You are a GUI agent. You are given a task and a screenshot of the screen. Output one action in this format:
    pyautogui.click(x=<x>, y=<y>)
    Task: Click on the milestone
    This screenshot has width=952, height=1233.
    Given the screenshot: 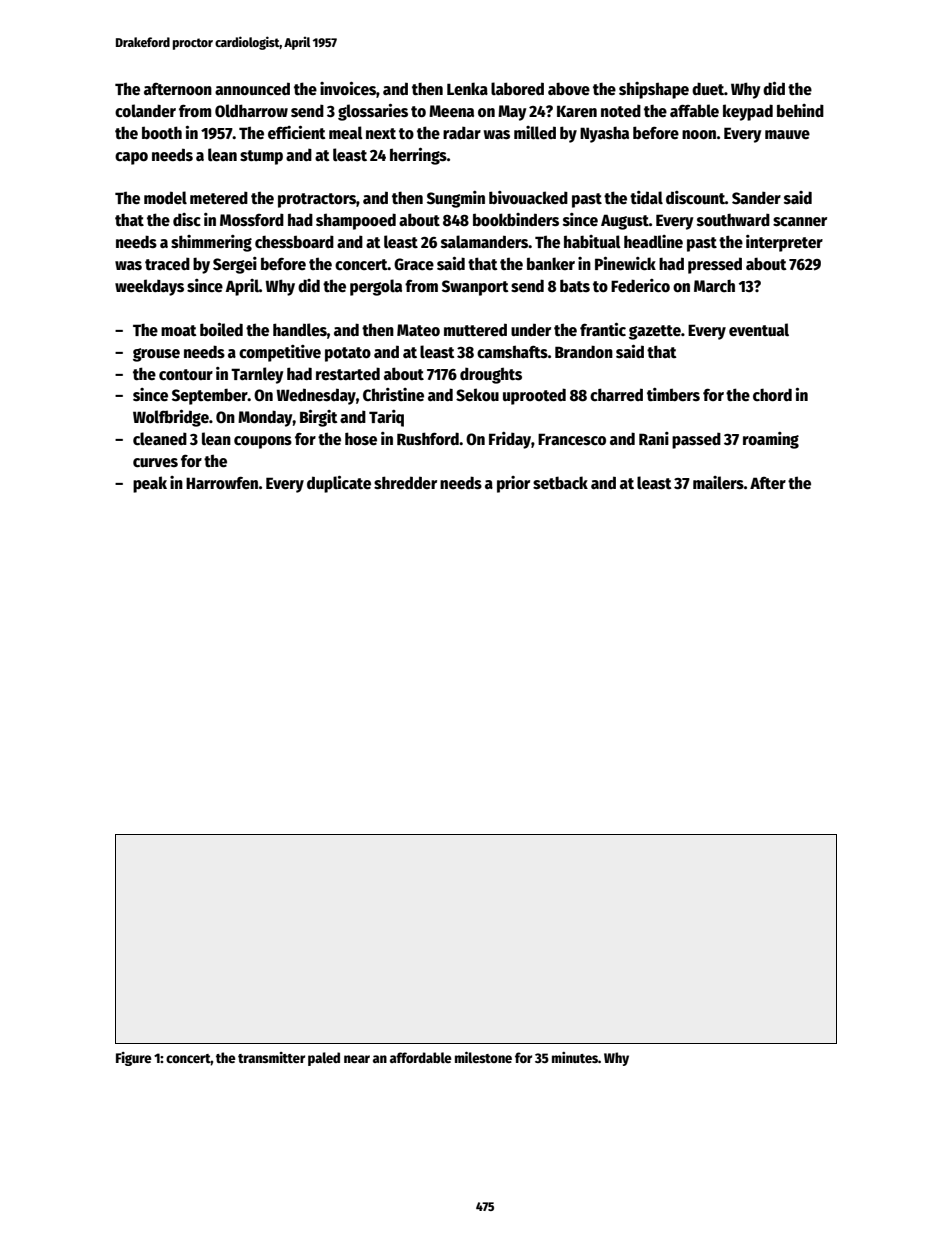 What is the action you would take?
    pyautogui.click(x=483, y=1057)
